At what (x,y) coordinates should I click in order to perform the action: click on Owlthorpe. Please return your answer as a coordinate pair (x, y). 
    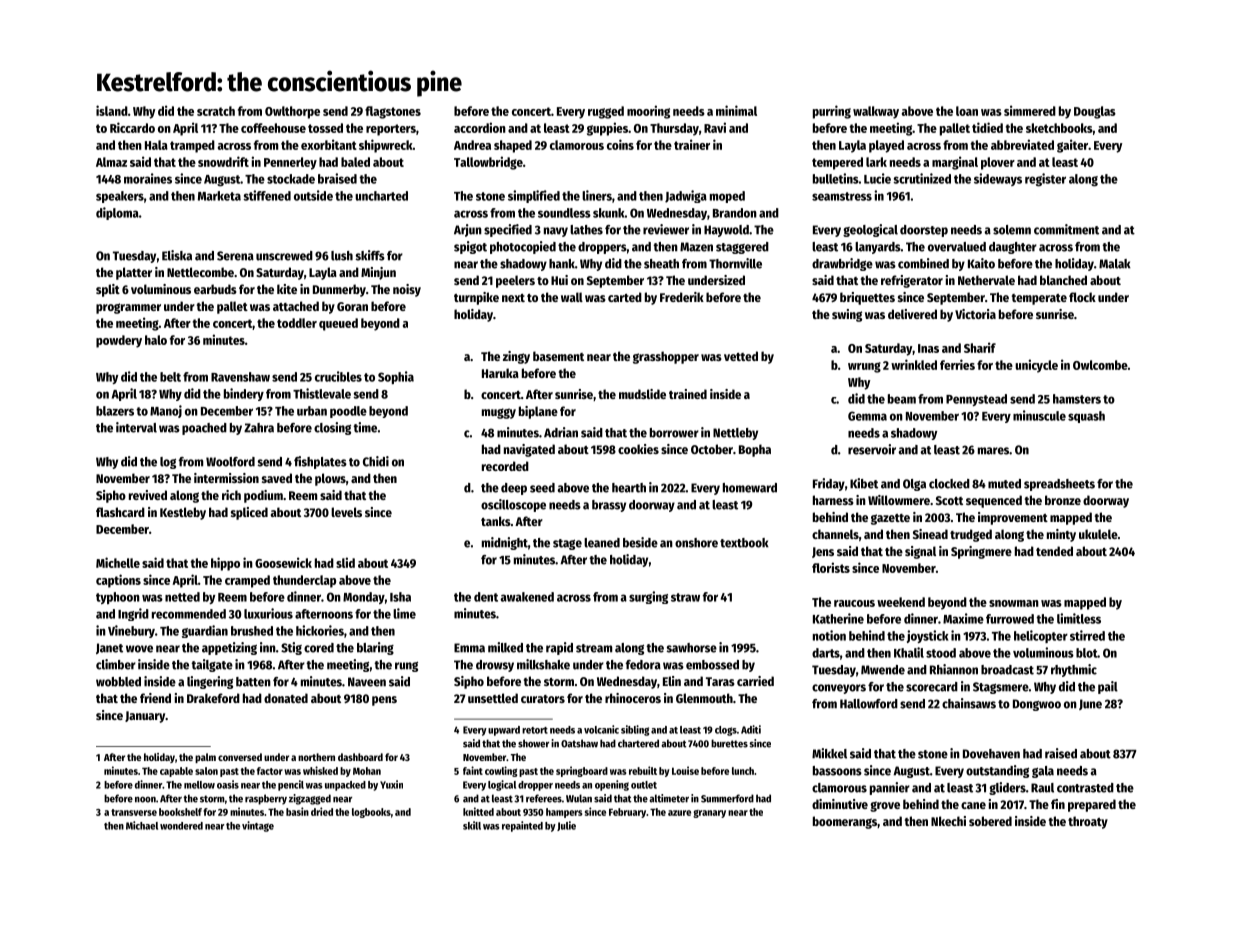
    Looking at the image, I should click on (292, 112).
